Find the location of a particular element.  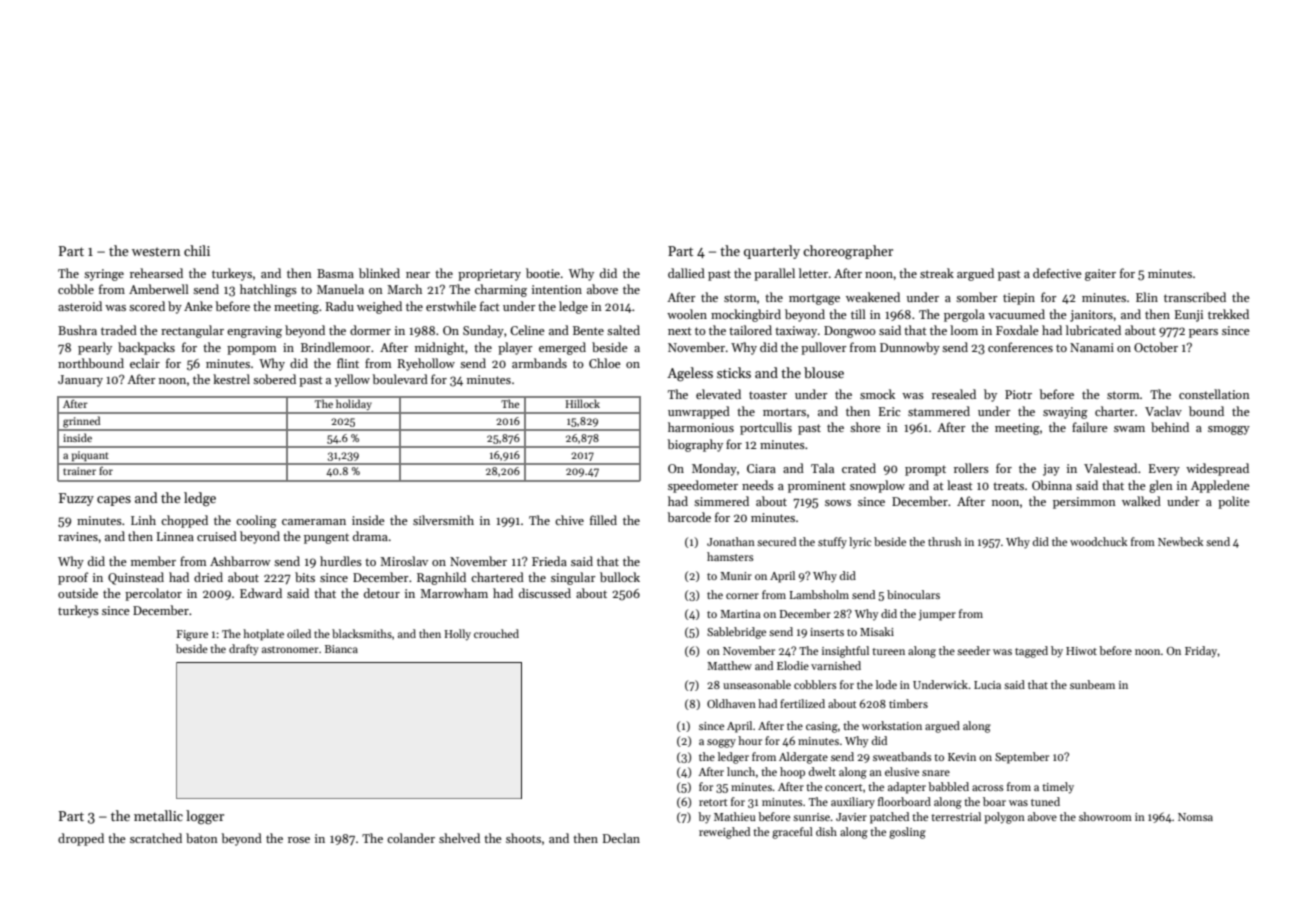

sticks is located at coordinates (734, 372).
